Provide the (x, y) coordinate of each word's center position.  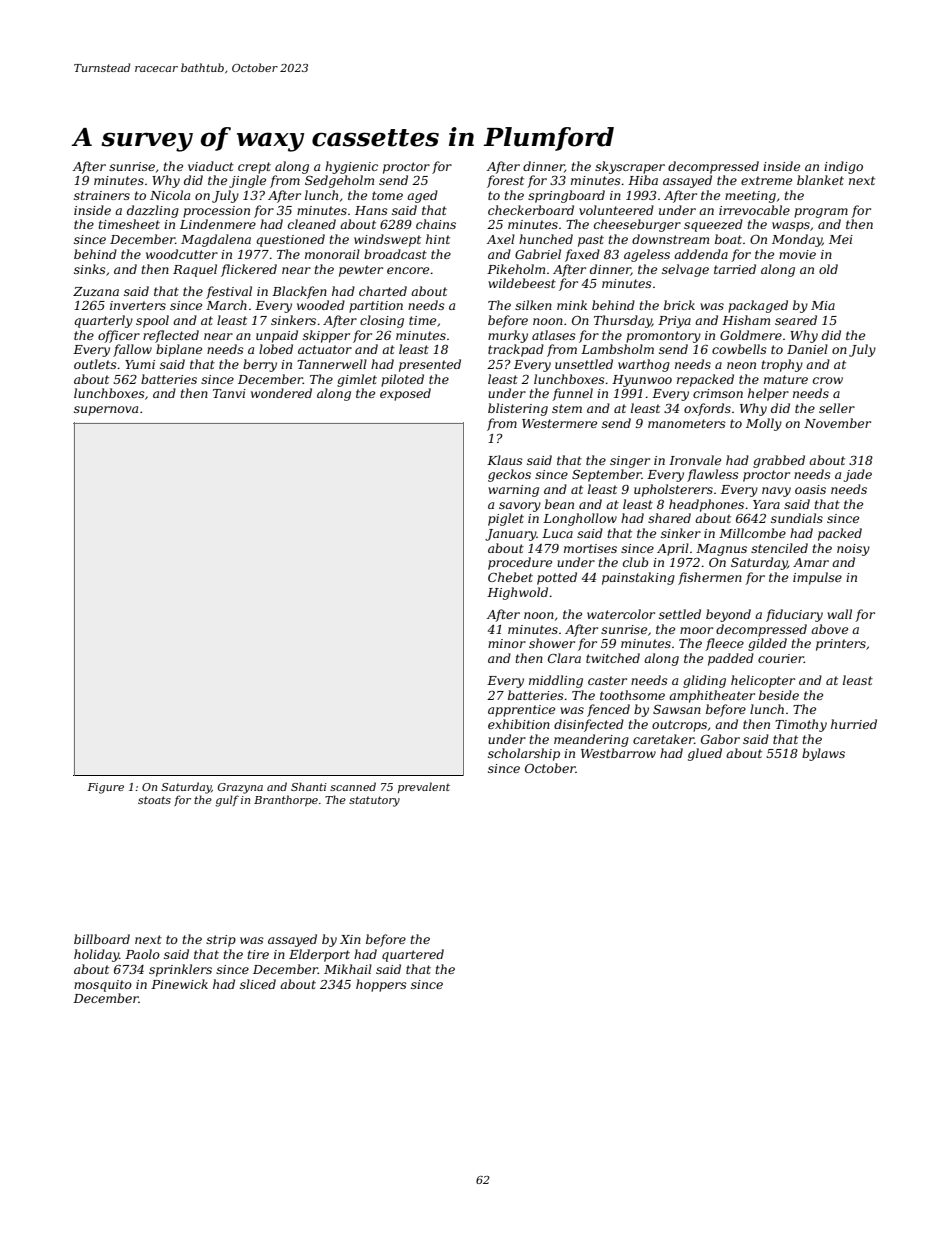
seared (796, 320)
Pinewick (179, 984)
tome (387, 195)
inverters (138, 305)
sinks (90, 269)
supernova (106, 411)
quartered (413, 955)
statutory (374, 801)
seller (837, 408)
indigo (843, 167)
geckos (509, 475)
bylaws (823, 754)
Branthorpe (286, 800)
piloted (402, 380)
